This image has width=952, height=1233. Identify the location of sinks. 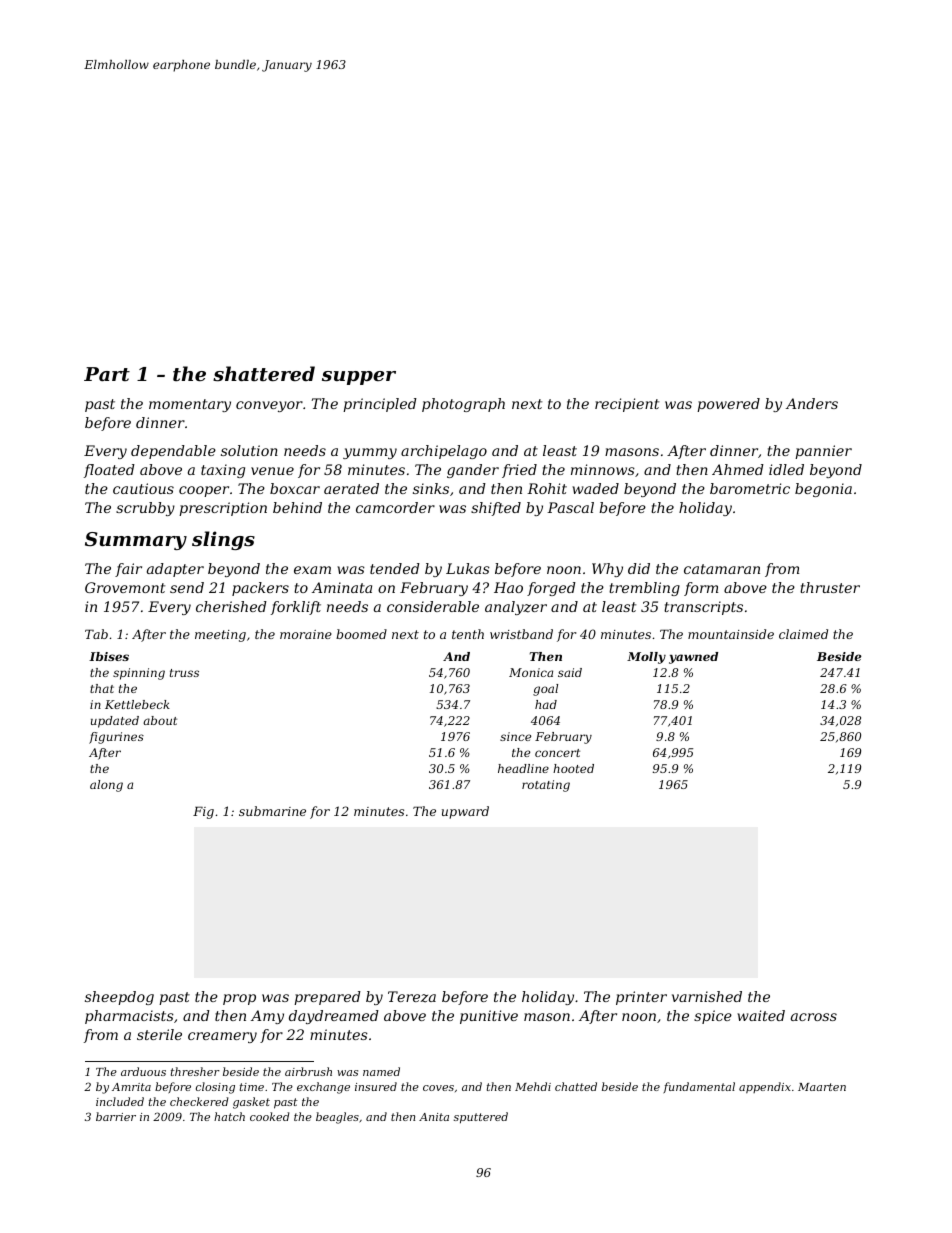
(431, 488).
